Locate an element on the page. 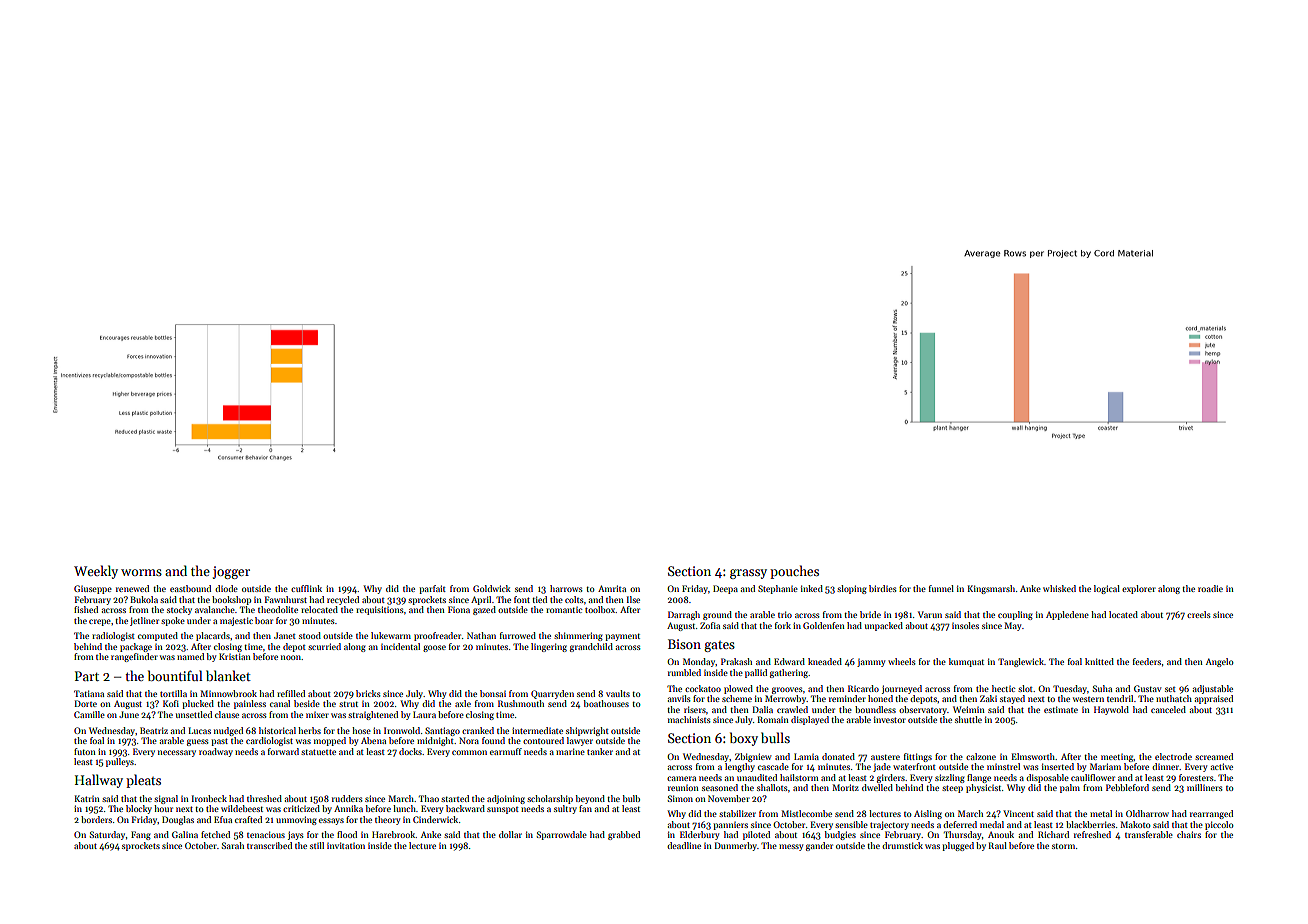  ground is located at coordinates (717, 615).
